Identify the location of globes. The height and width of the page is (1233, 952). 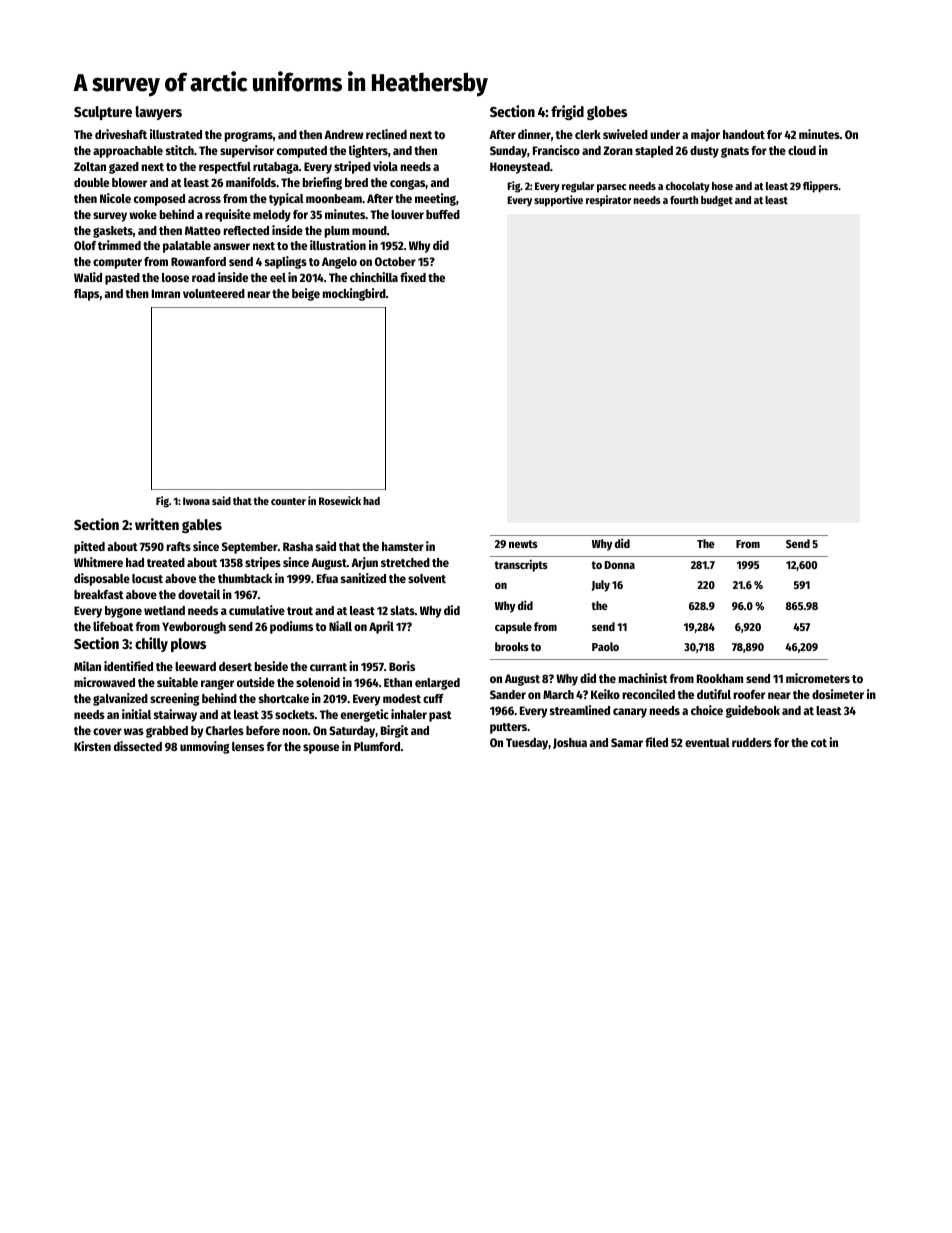
(607, 113).
